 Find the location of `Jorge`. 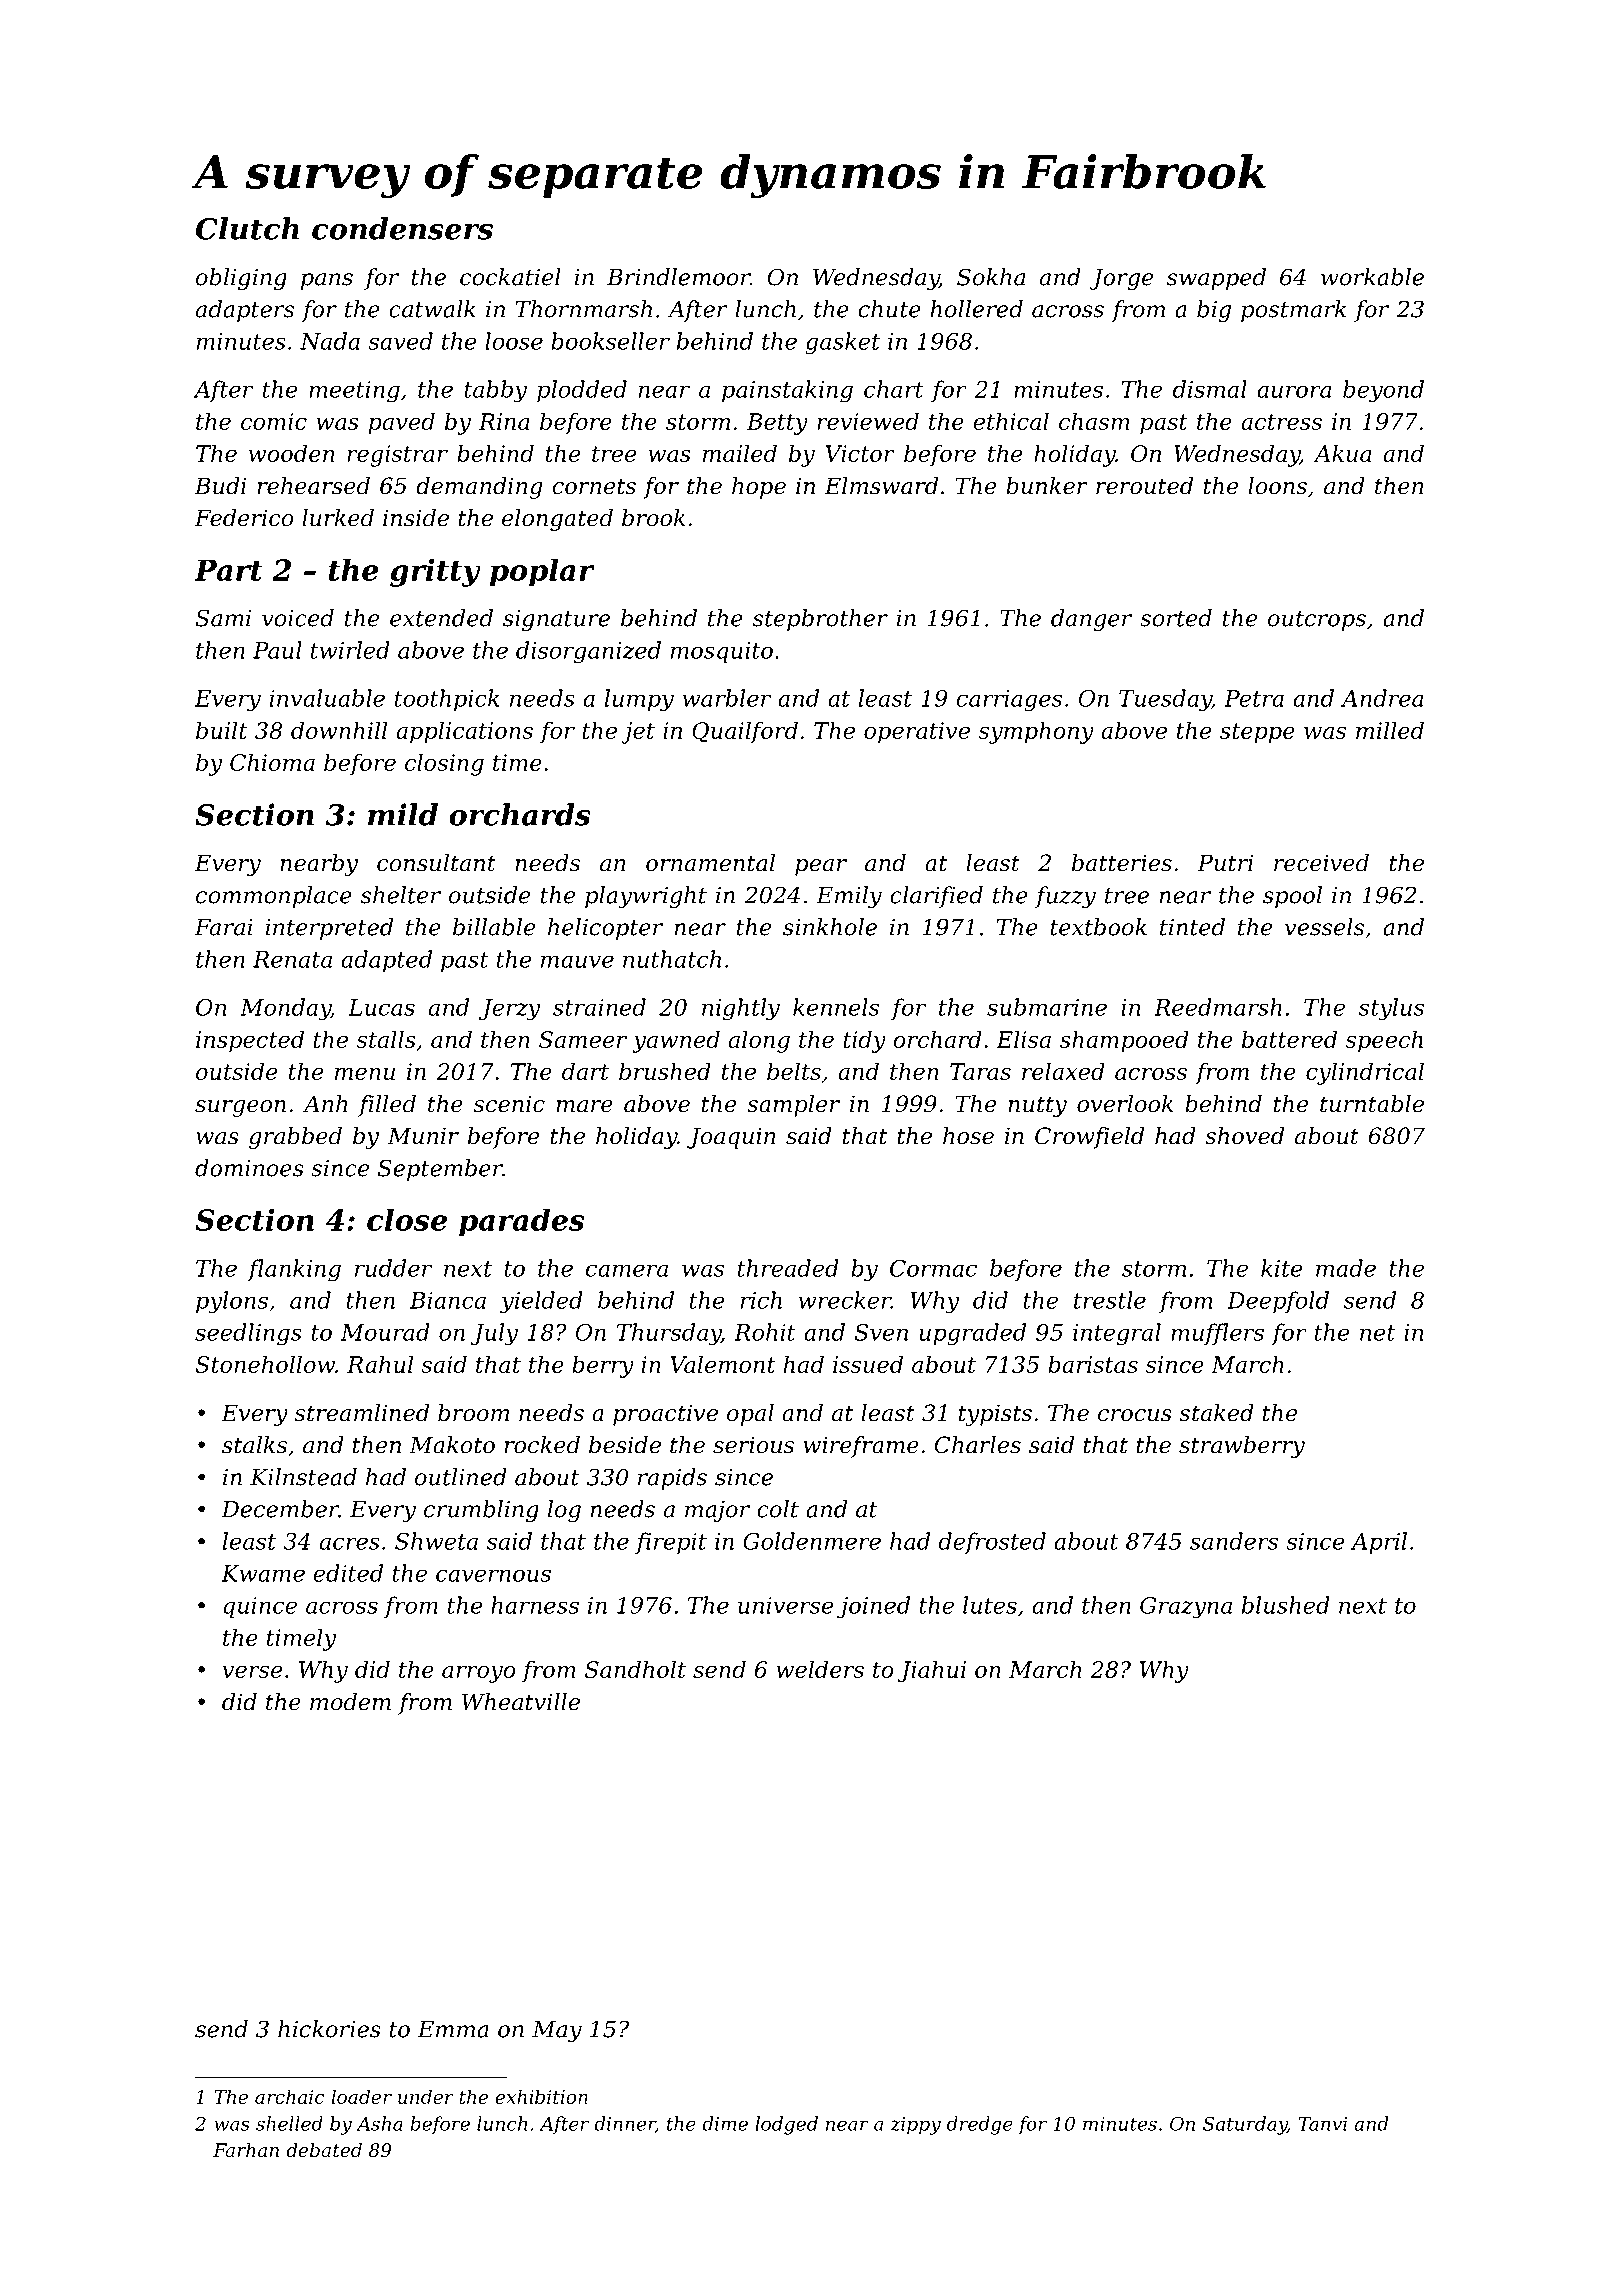

Jorge is located at coordinates (1121, 279).
